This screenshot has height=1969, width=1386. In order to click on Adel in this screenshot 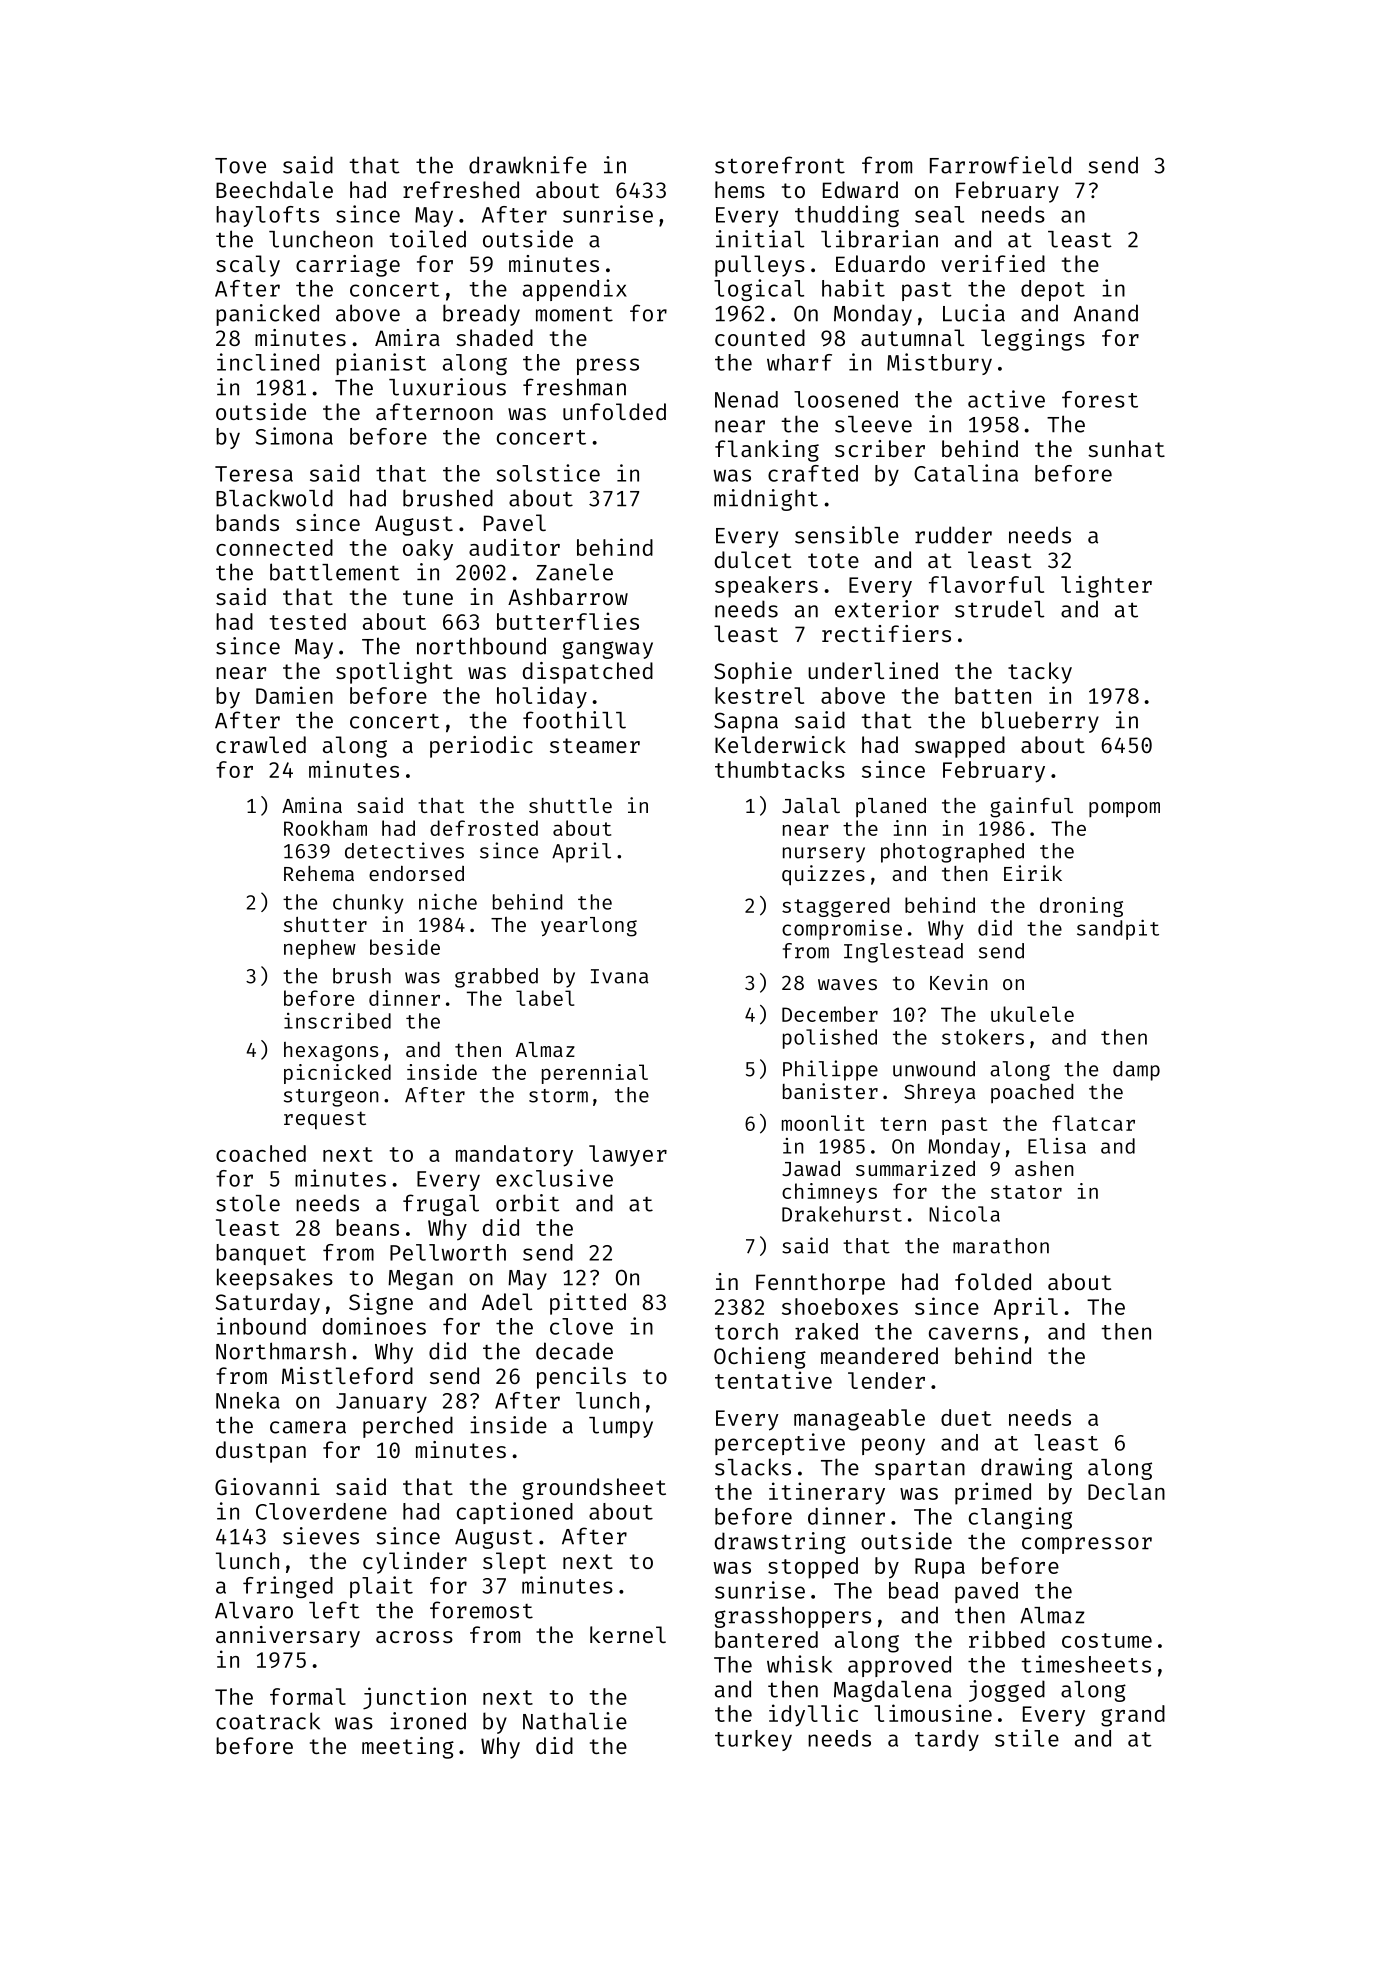, I will do `click(507, 1301)`.
